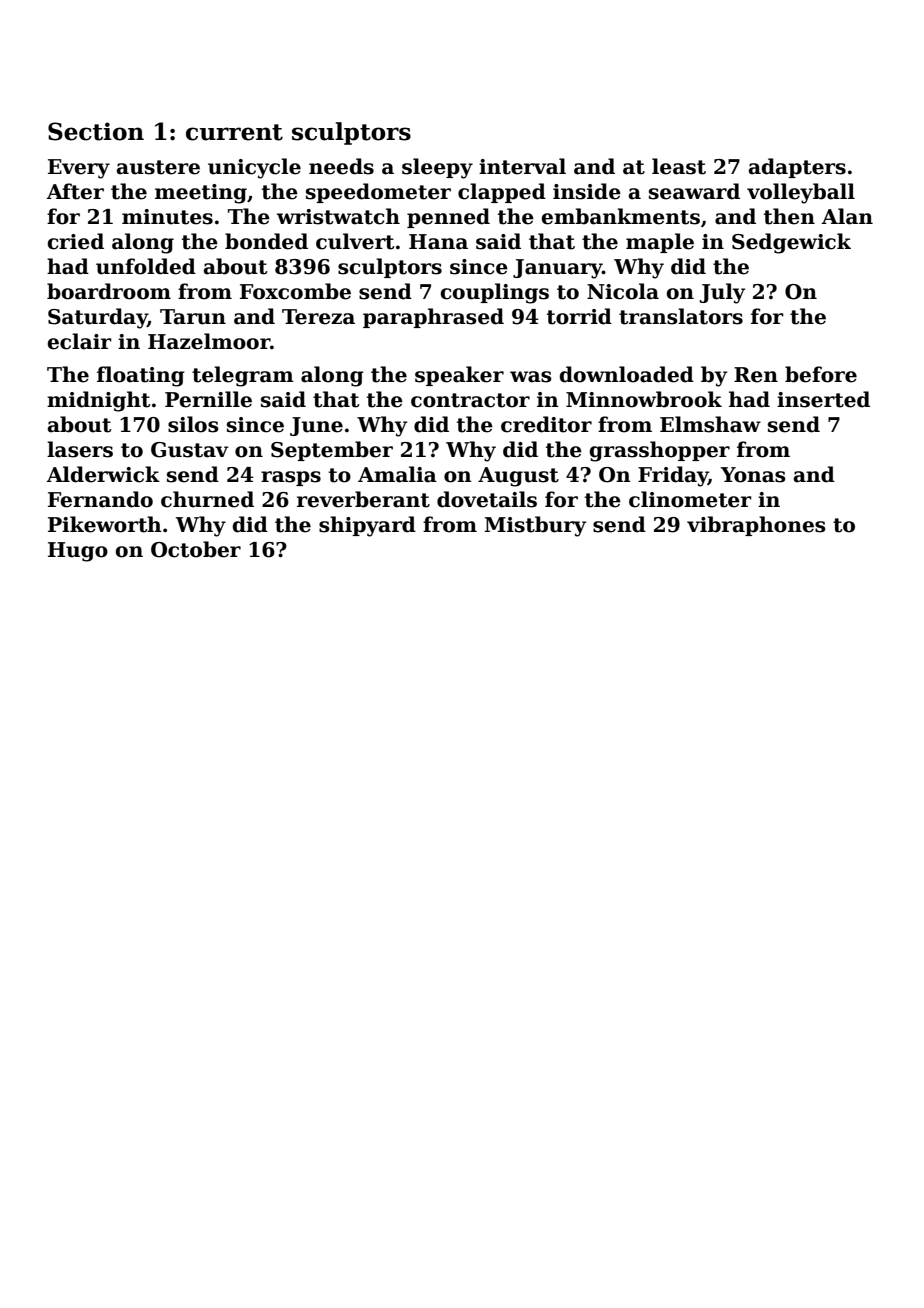 Image resolution: width=924 pixels, height=1308 pixels. Describe the element at coordinates (243, 376) in the screenshot. I see `telegram` at that location.
